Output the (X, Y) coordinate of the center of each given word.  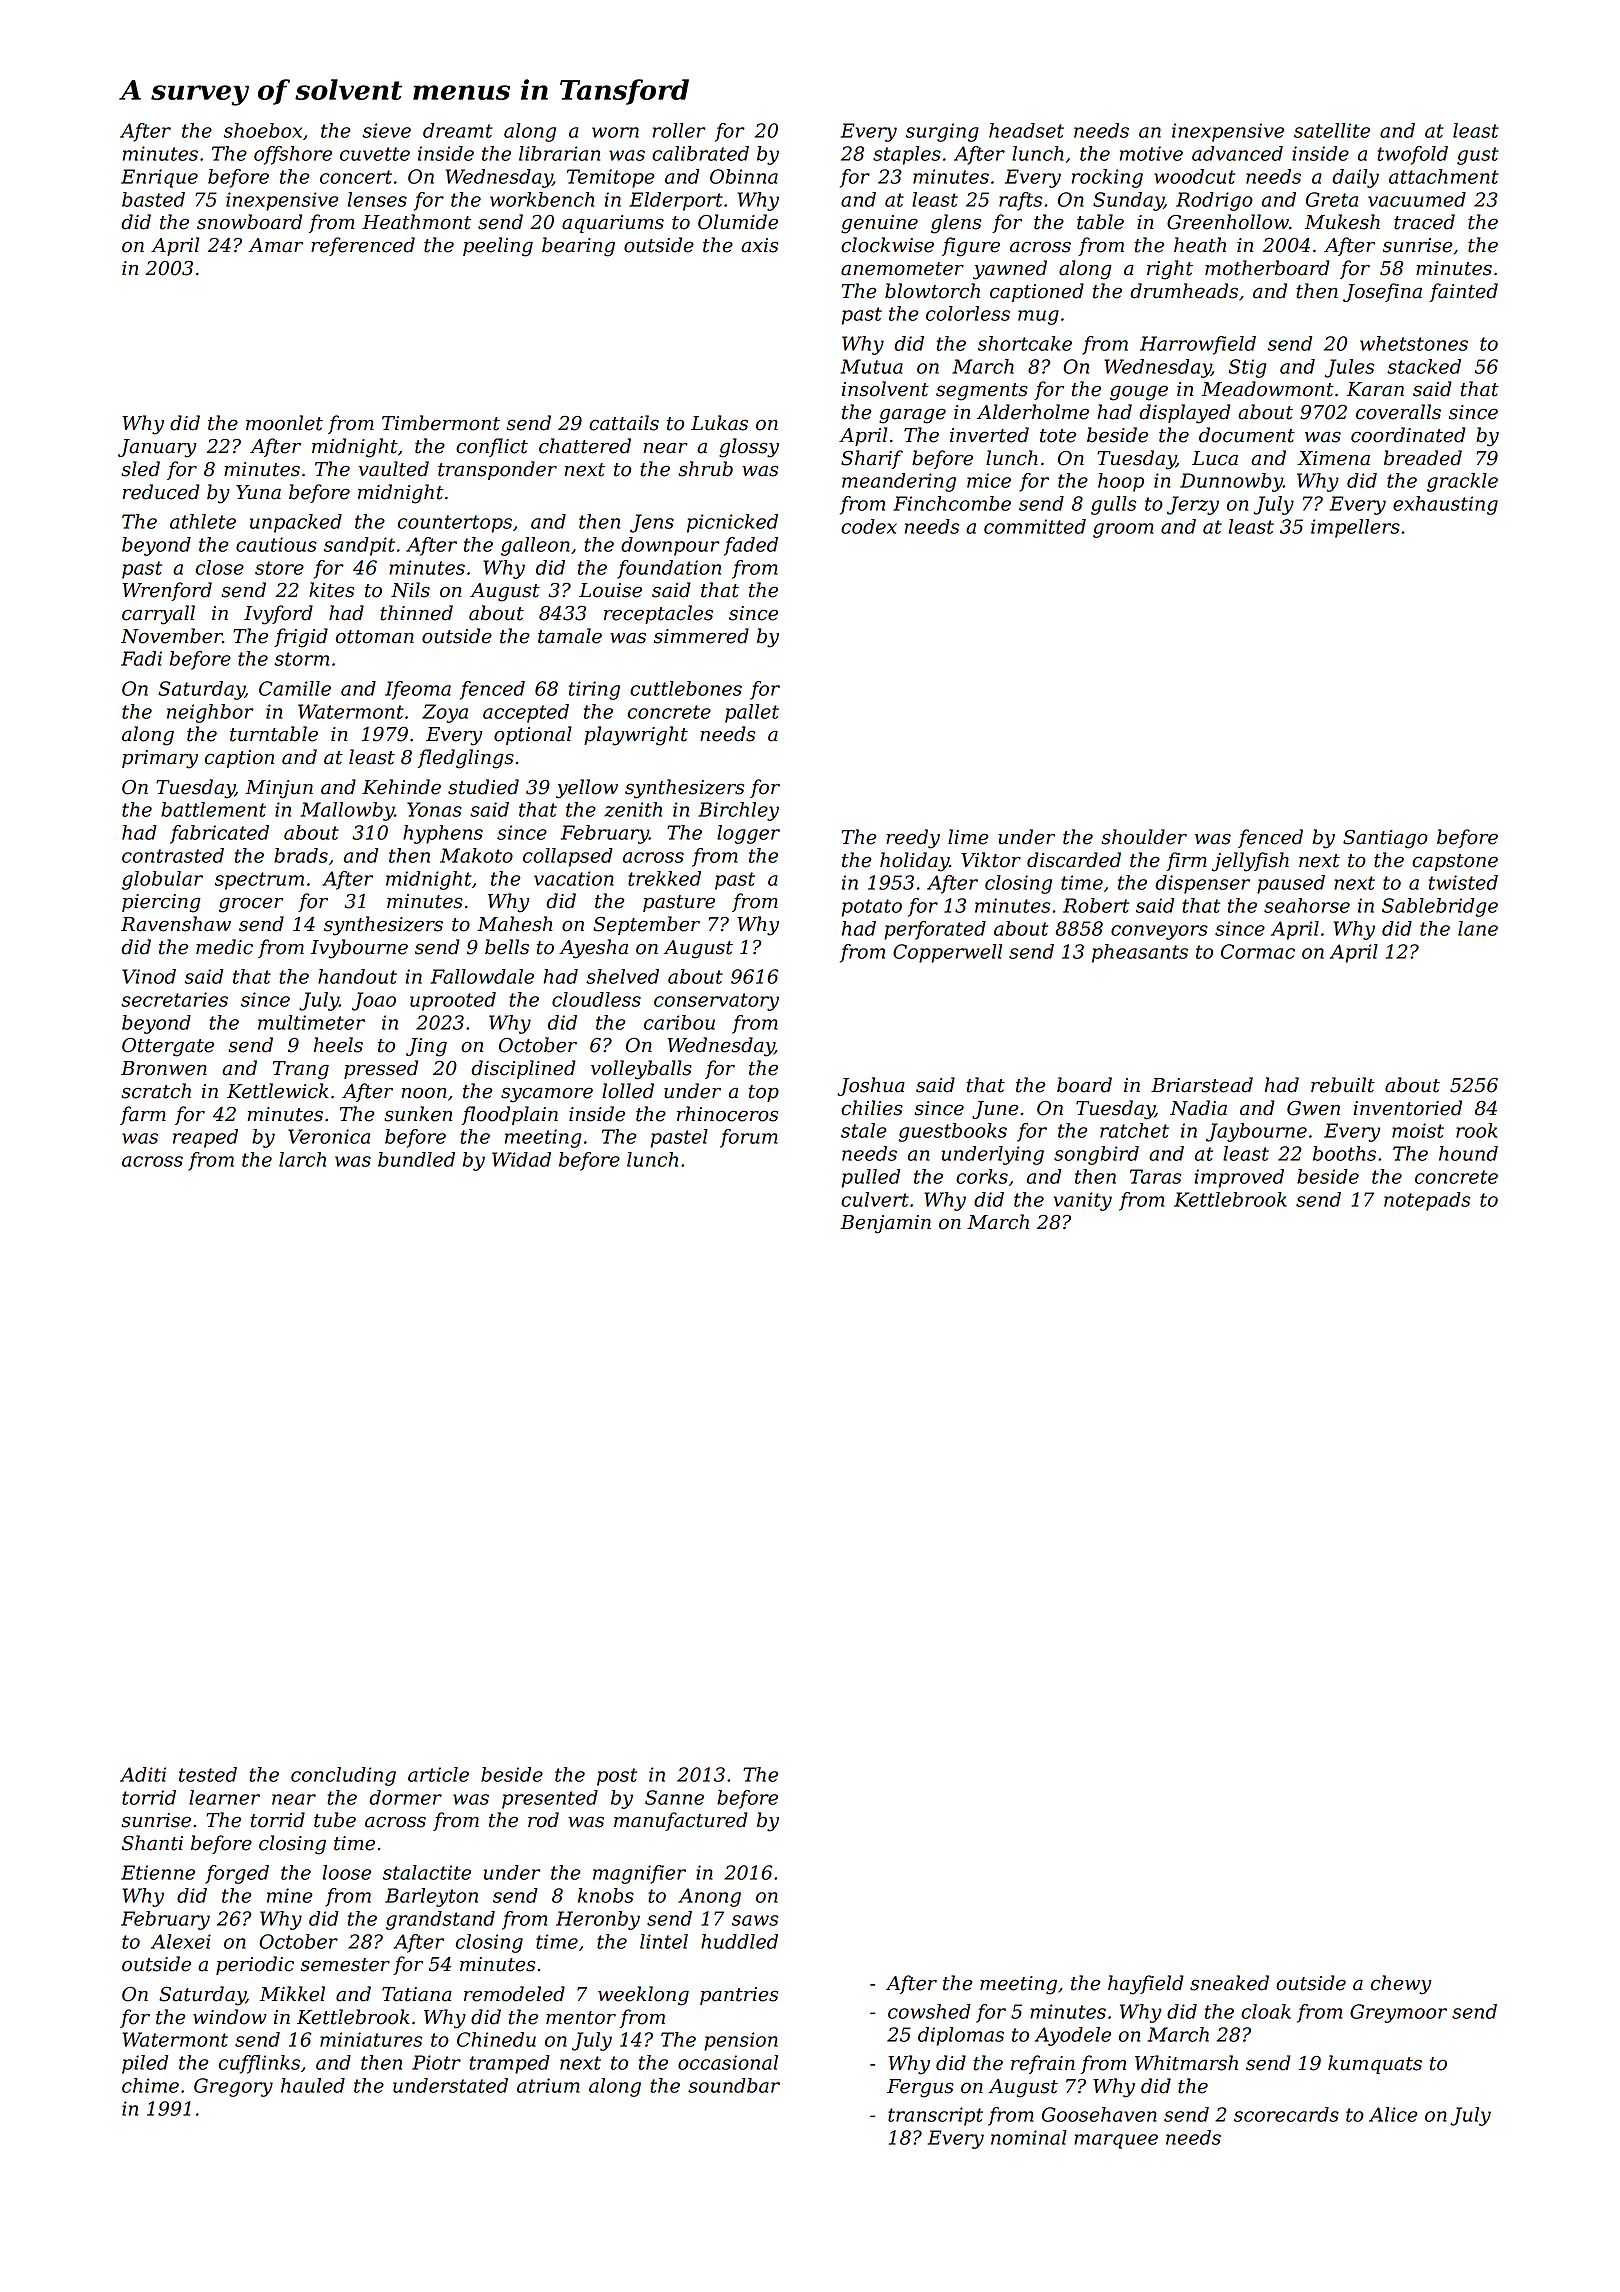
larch (302, 1159)
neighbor (210, 713)
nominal (1029, 2137)
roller (679, 130)
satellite (1332, 130)
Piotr (436, 2062)
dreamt (458, 130)
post (617, 1777)
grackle (1462, 482)
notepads (1427, 1201)
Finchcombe (952, 503)
